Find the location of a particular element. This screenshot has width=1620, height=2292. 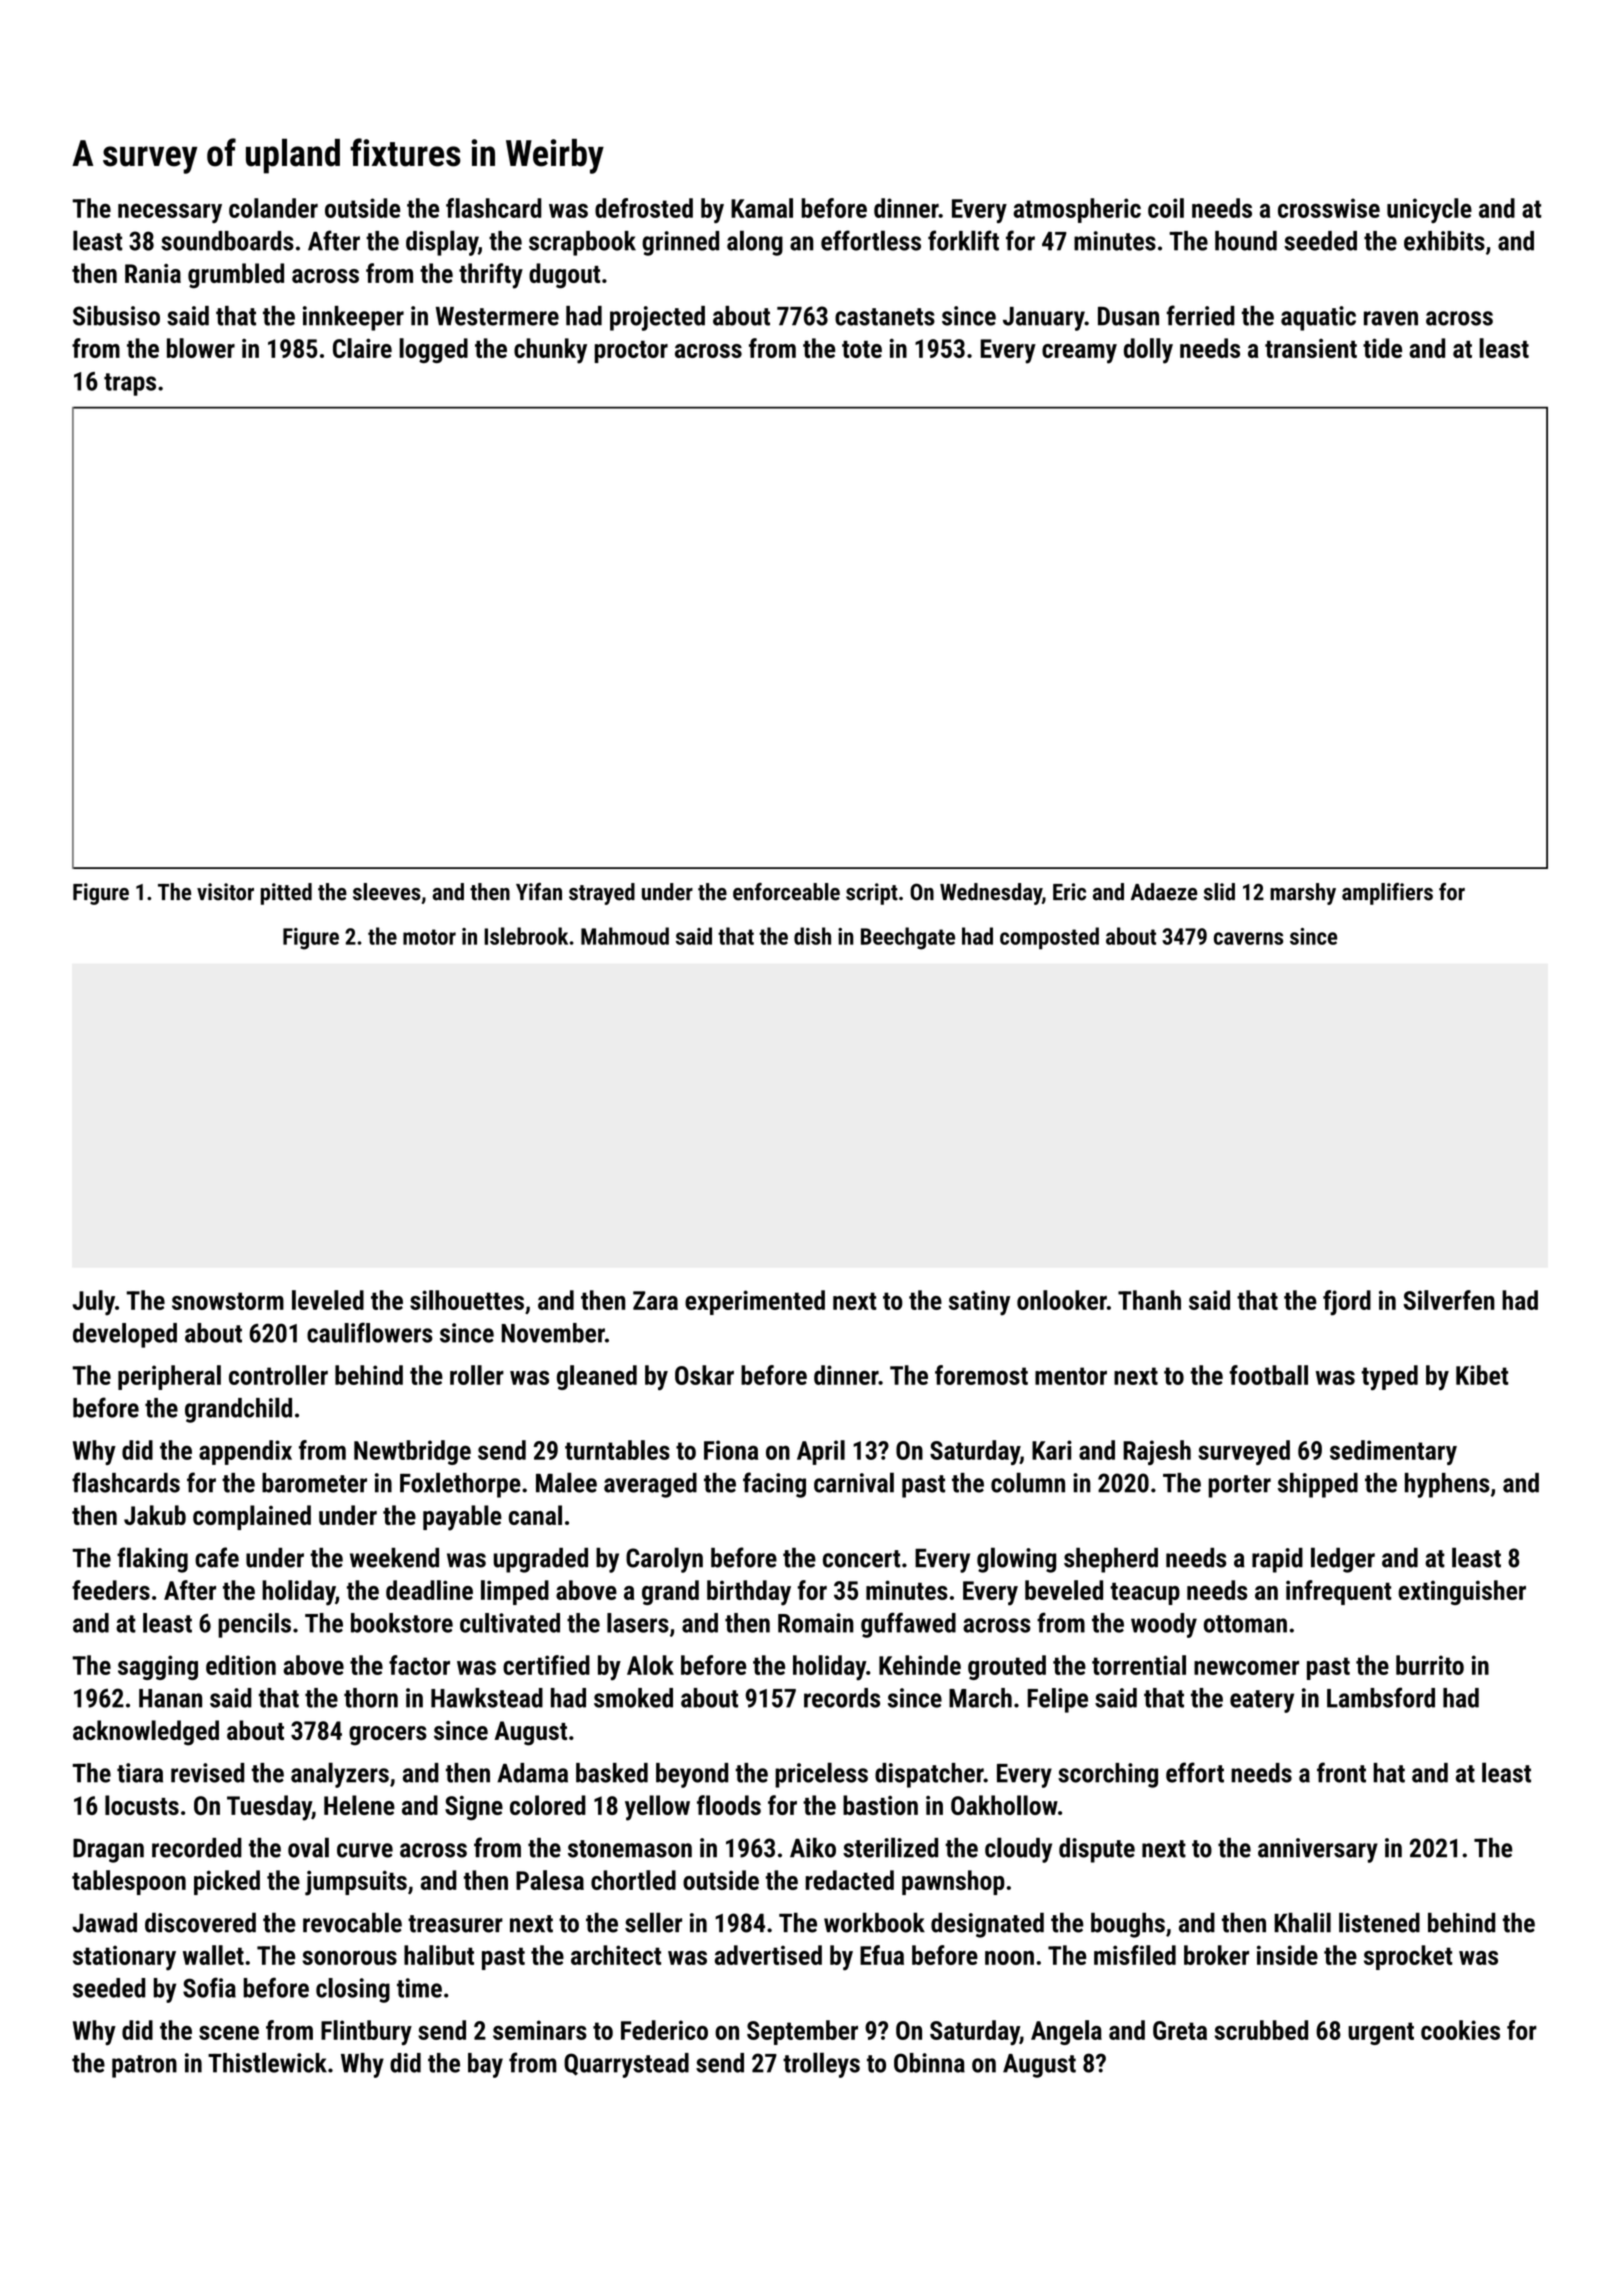

misfiled is located at coordinates (1135, 1955).
